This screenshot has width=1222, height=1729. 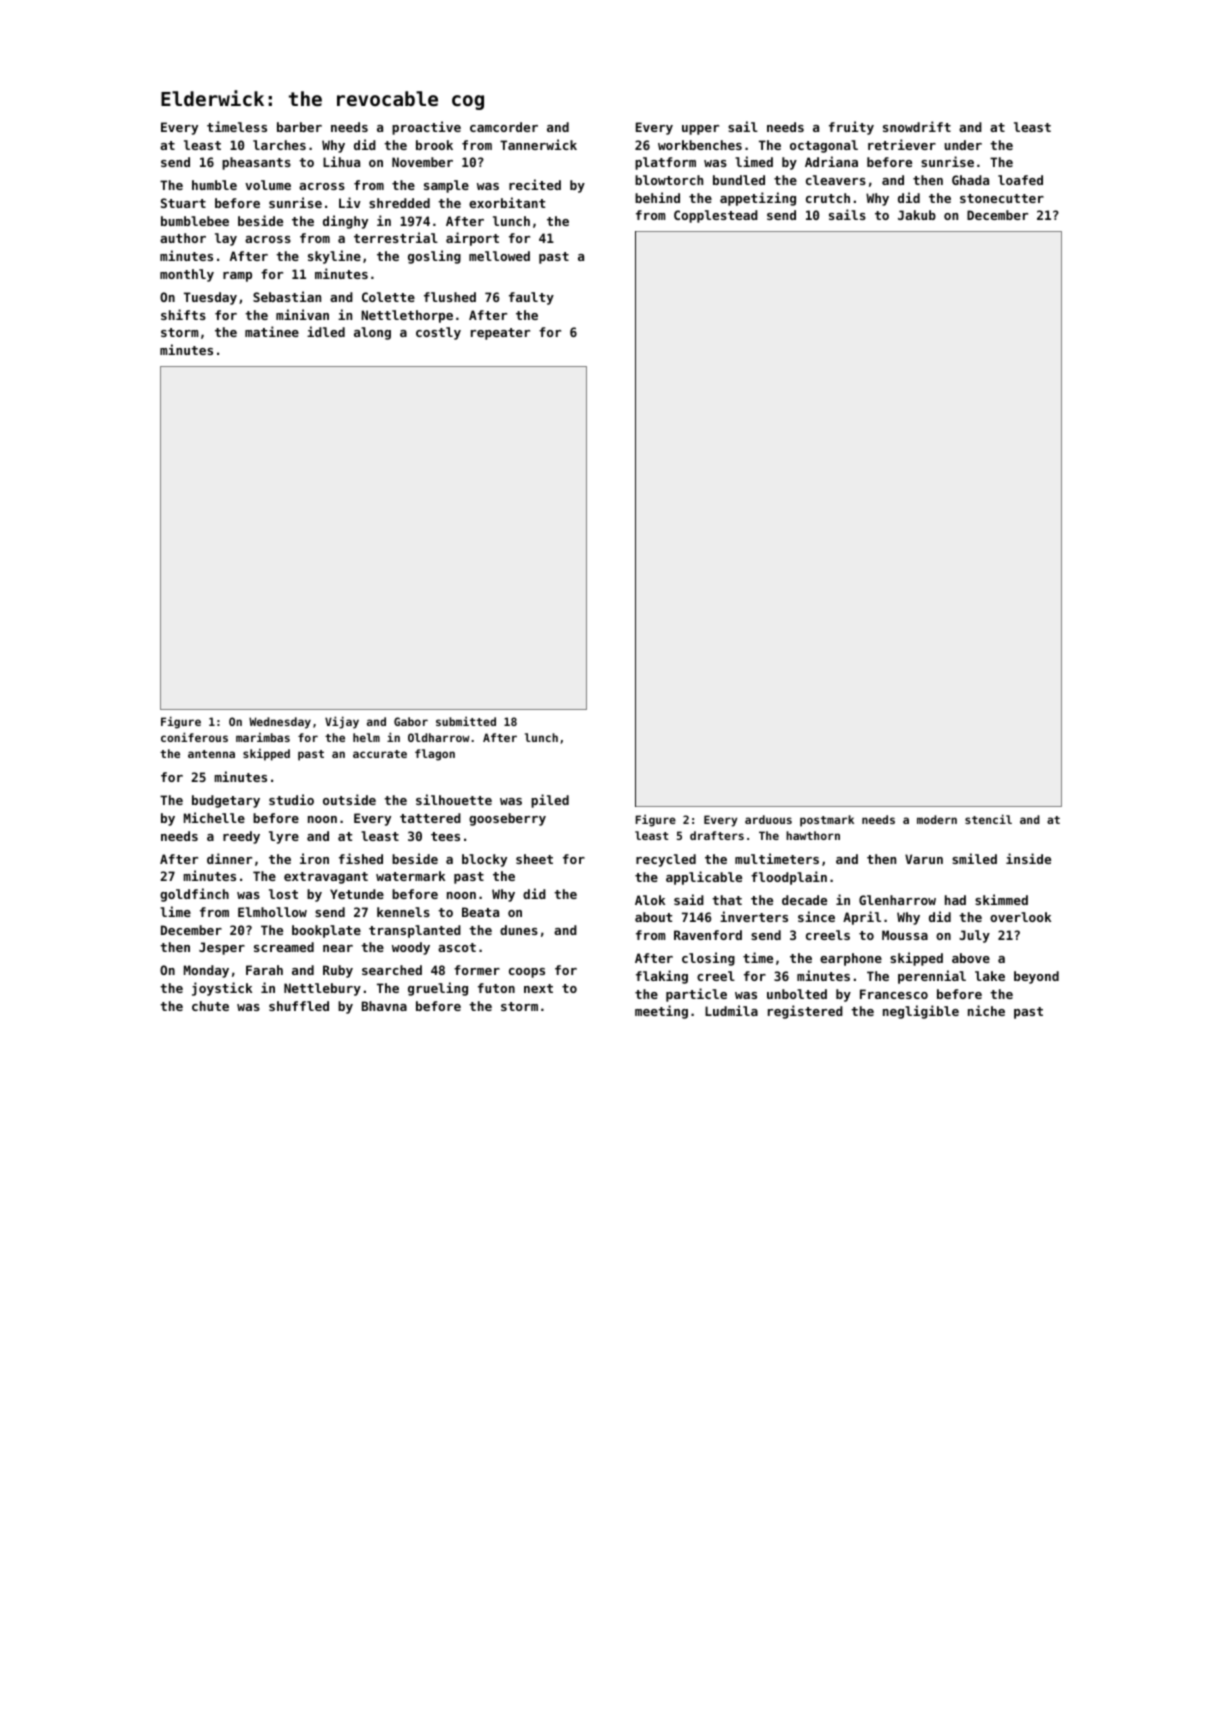 What do you see at coordinates (272, 331) in the screenshot?
I see `matinee` at bounding box center [272, 331].
